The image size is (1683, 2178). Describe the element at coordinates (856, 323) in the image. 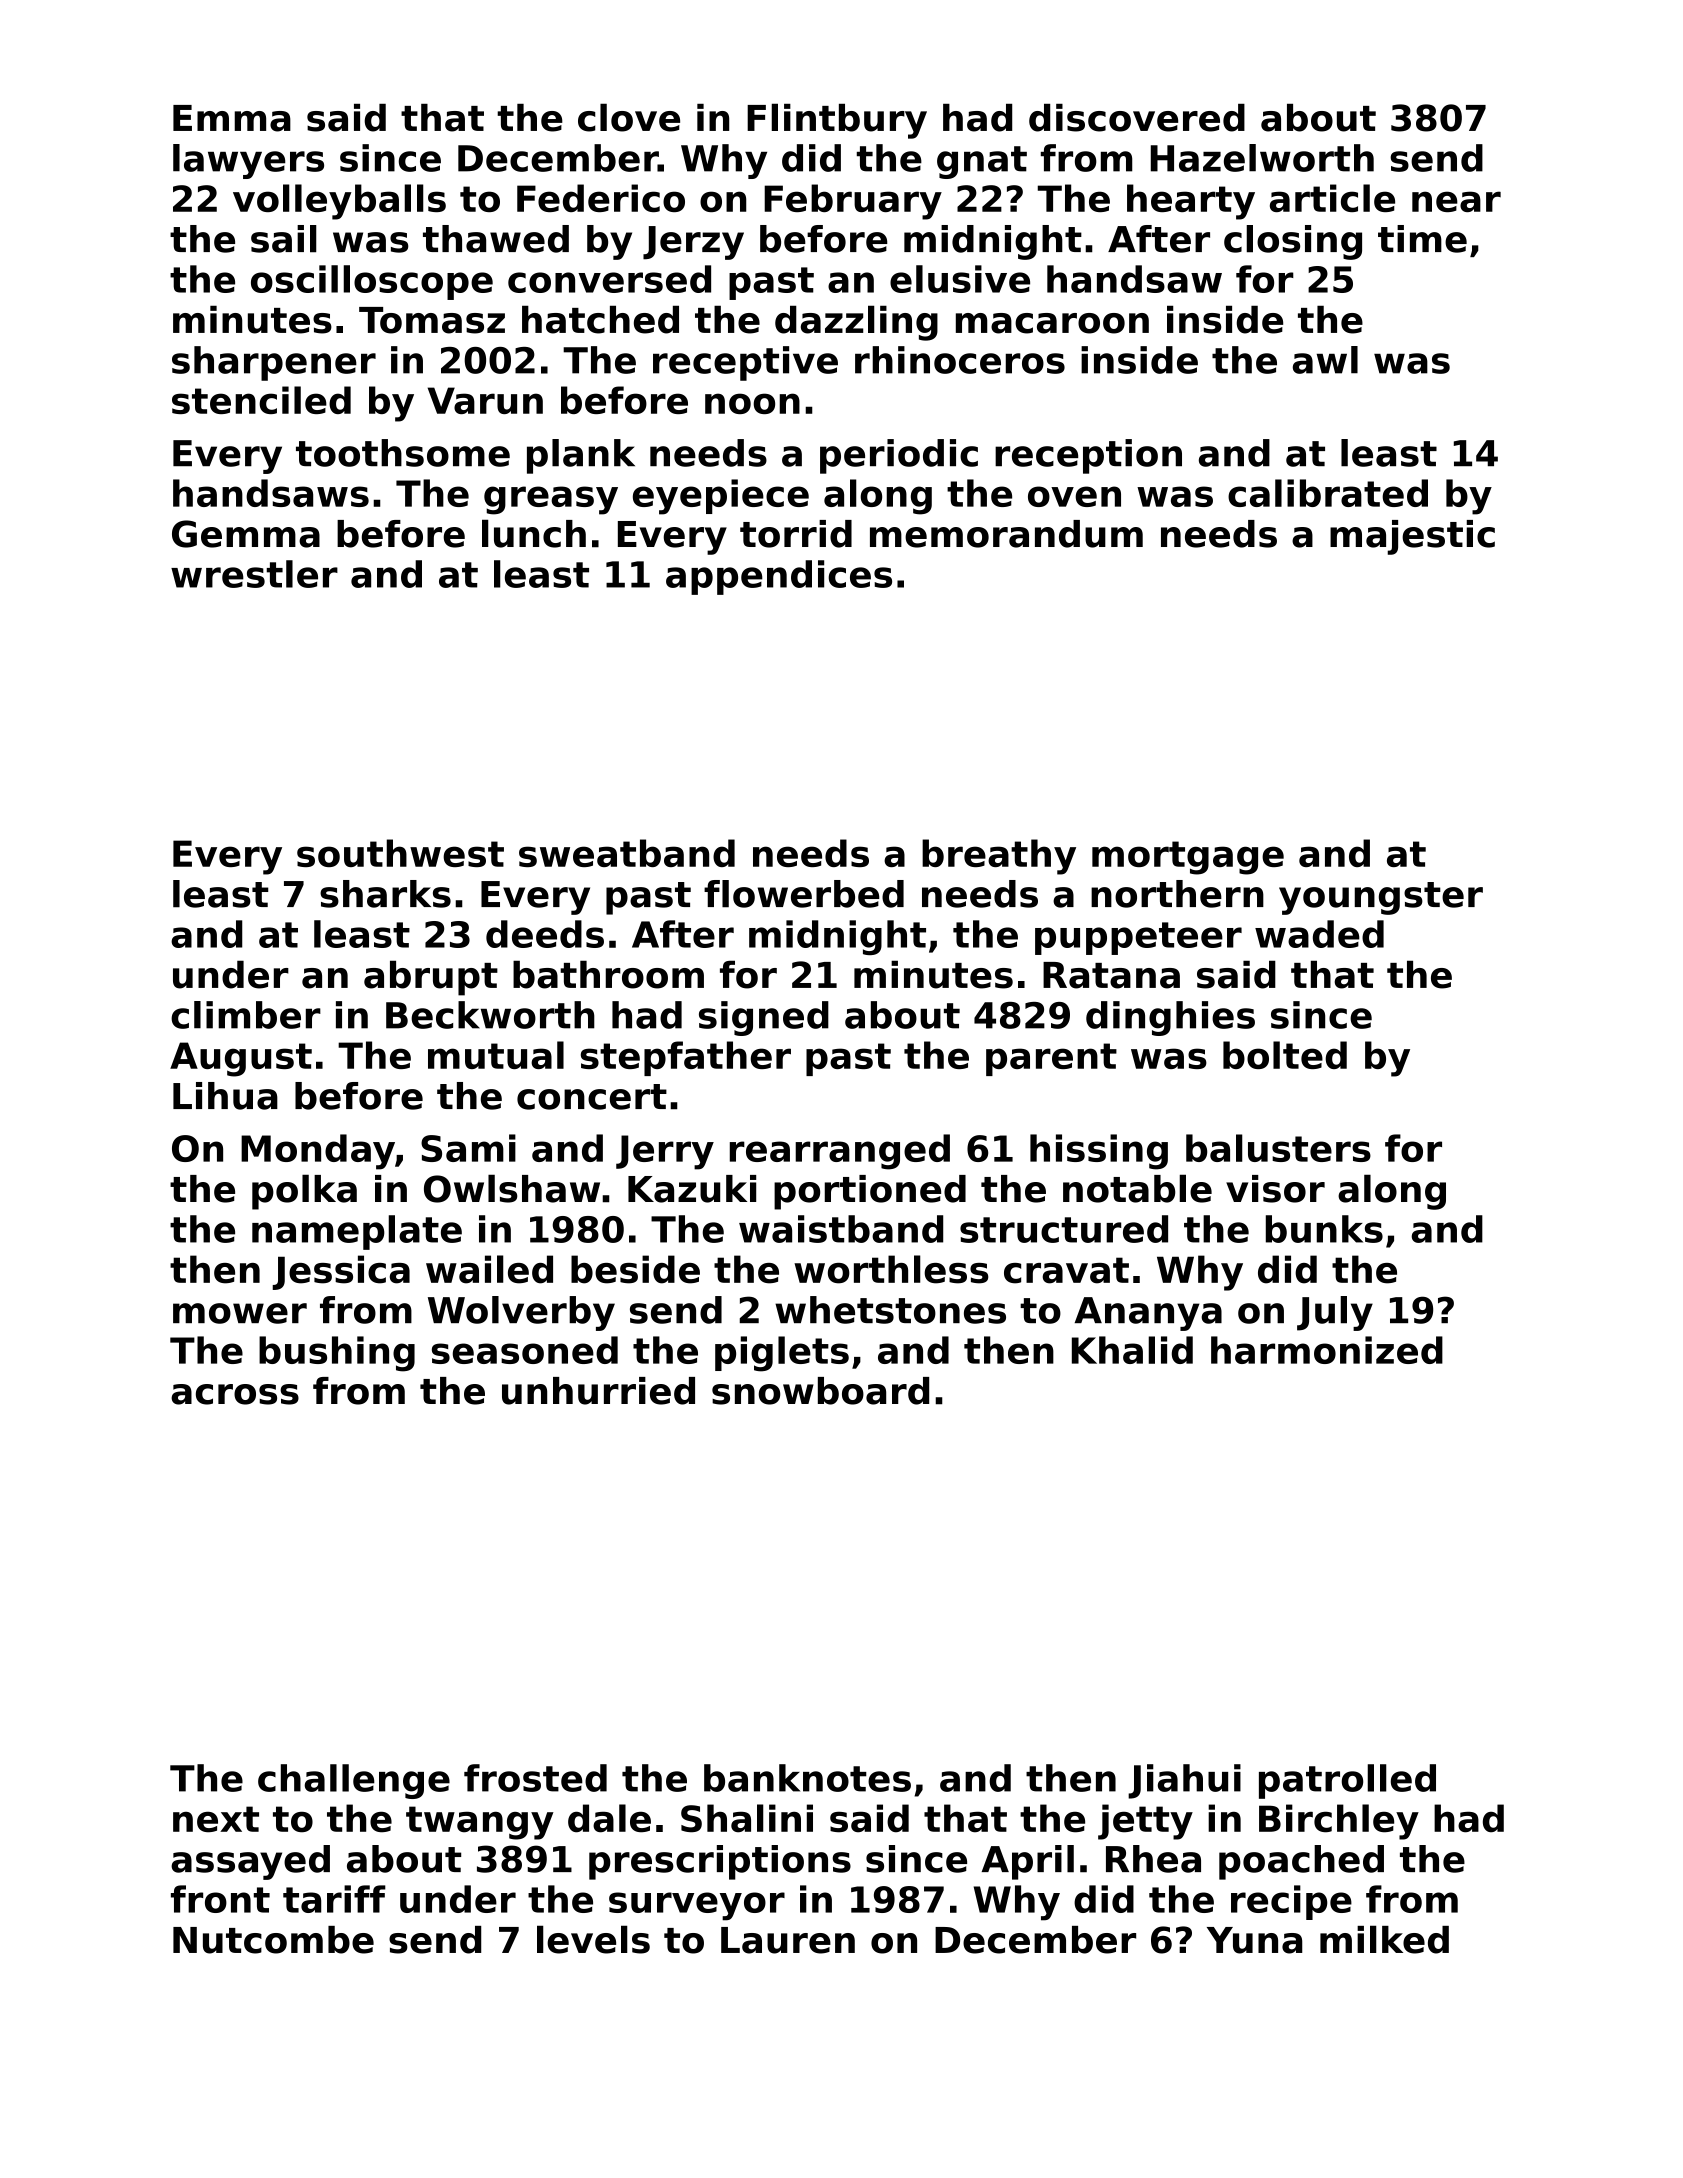

I see `dazzling` at that location.
